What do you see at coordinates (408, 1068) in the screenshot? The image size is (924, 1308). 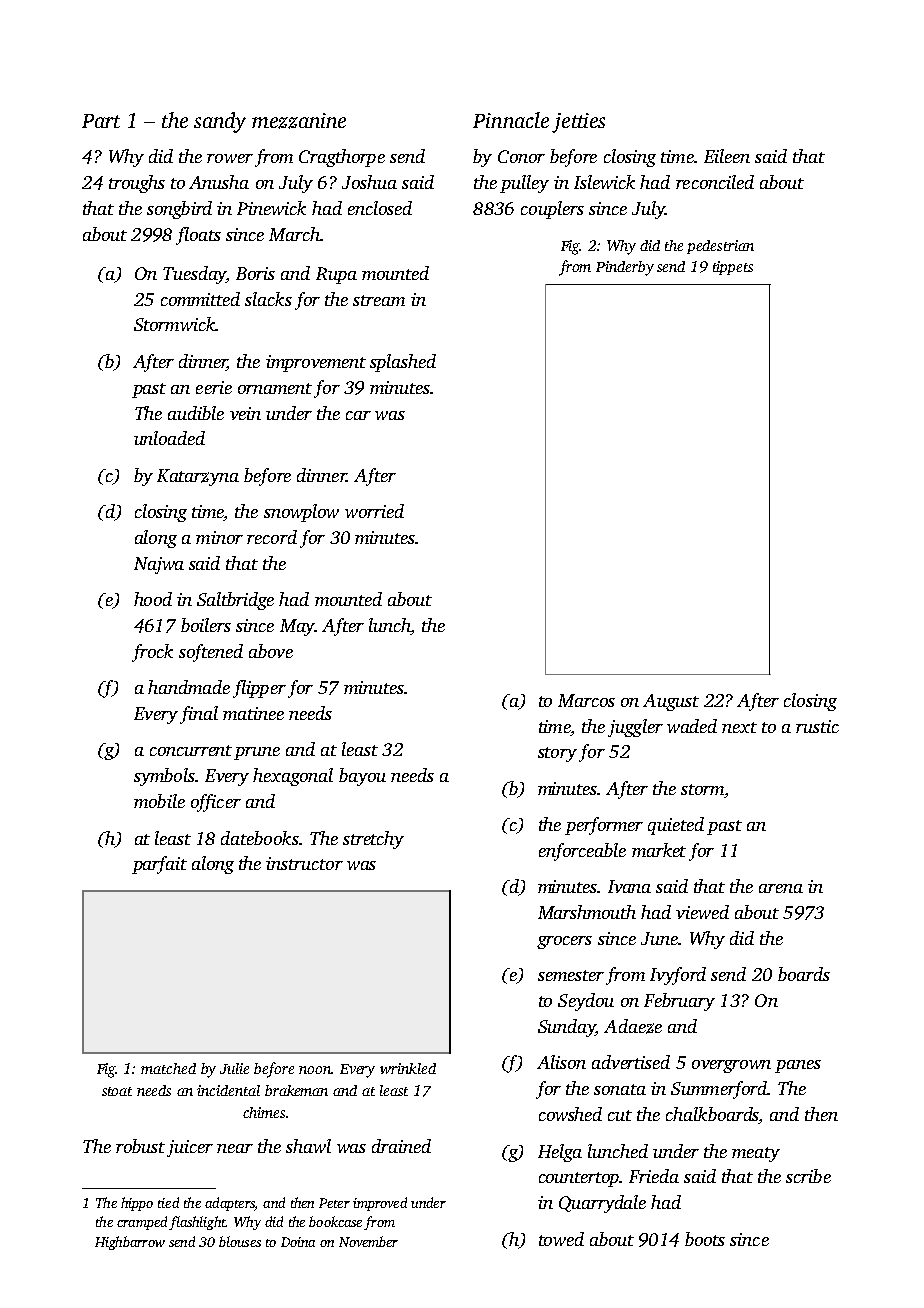 I see `wrinkled` at bounding box center [408, 1068].
